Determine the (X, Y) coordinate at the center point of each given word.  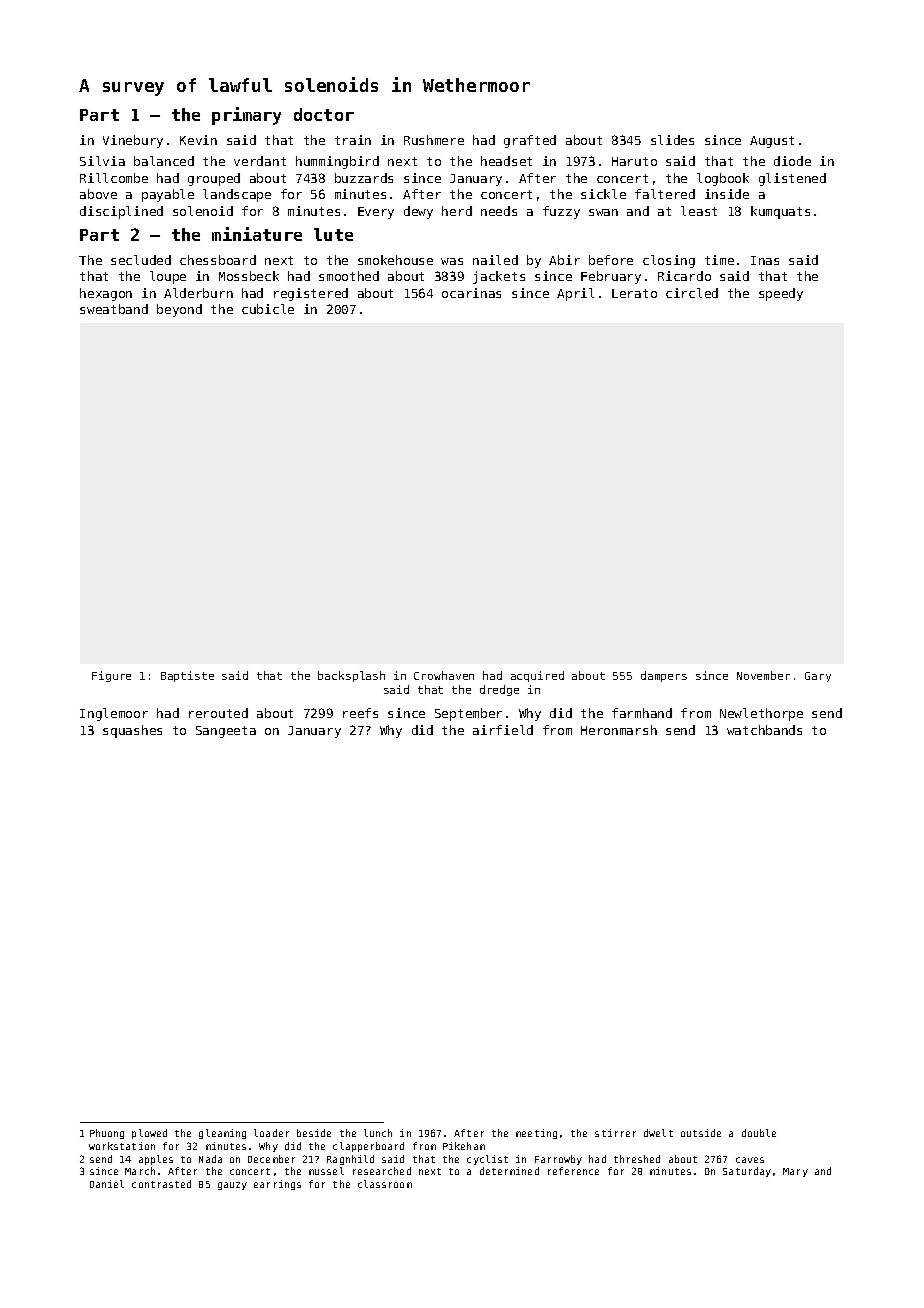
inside (727, 194)
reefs (360, 713)
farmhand (642, 713)
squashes (132, 731)
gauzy (232, 1186)
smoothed (349, 276)
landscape (237, 195)
